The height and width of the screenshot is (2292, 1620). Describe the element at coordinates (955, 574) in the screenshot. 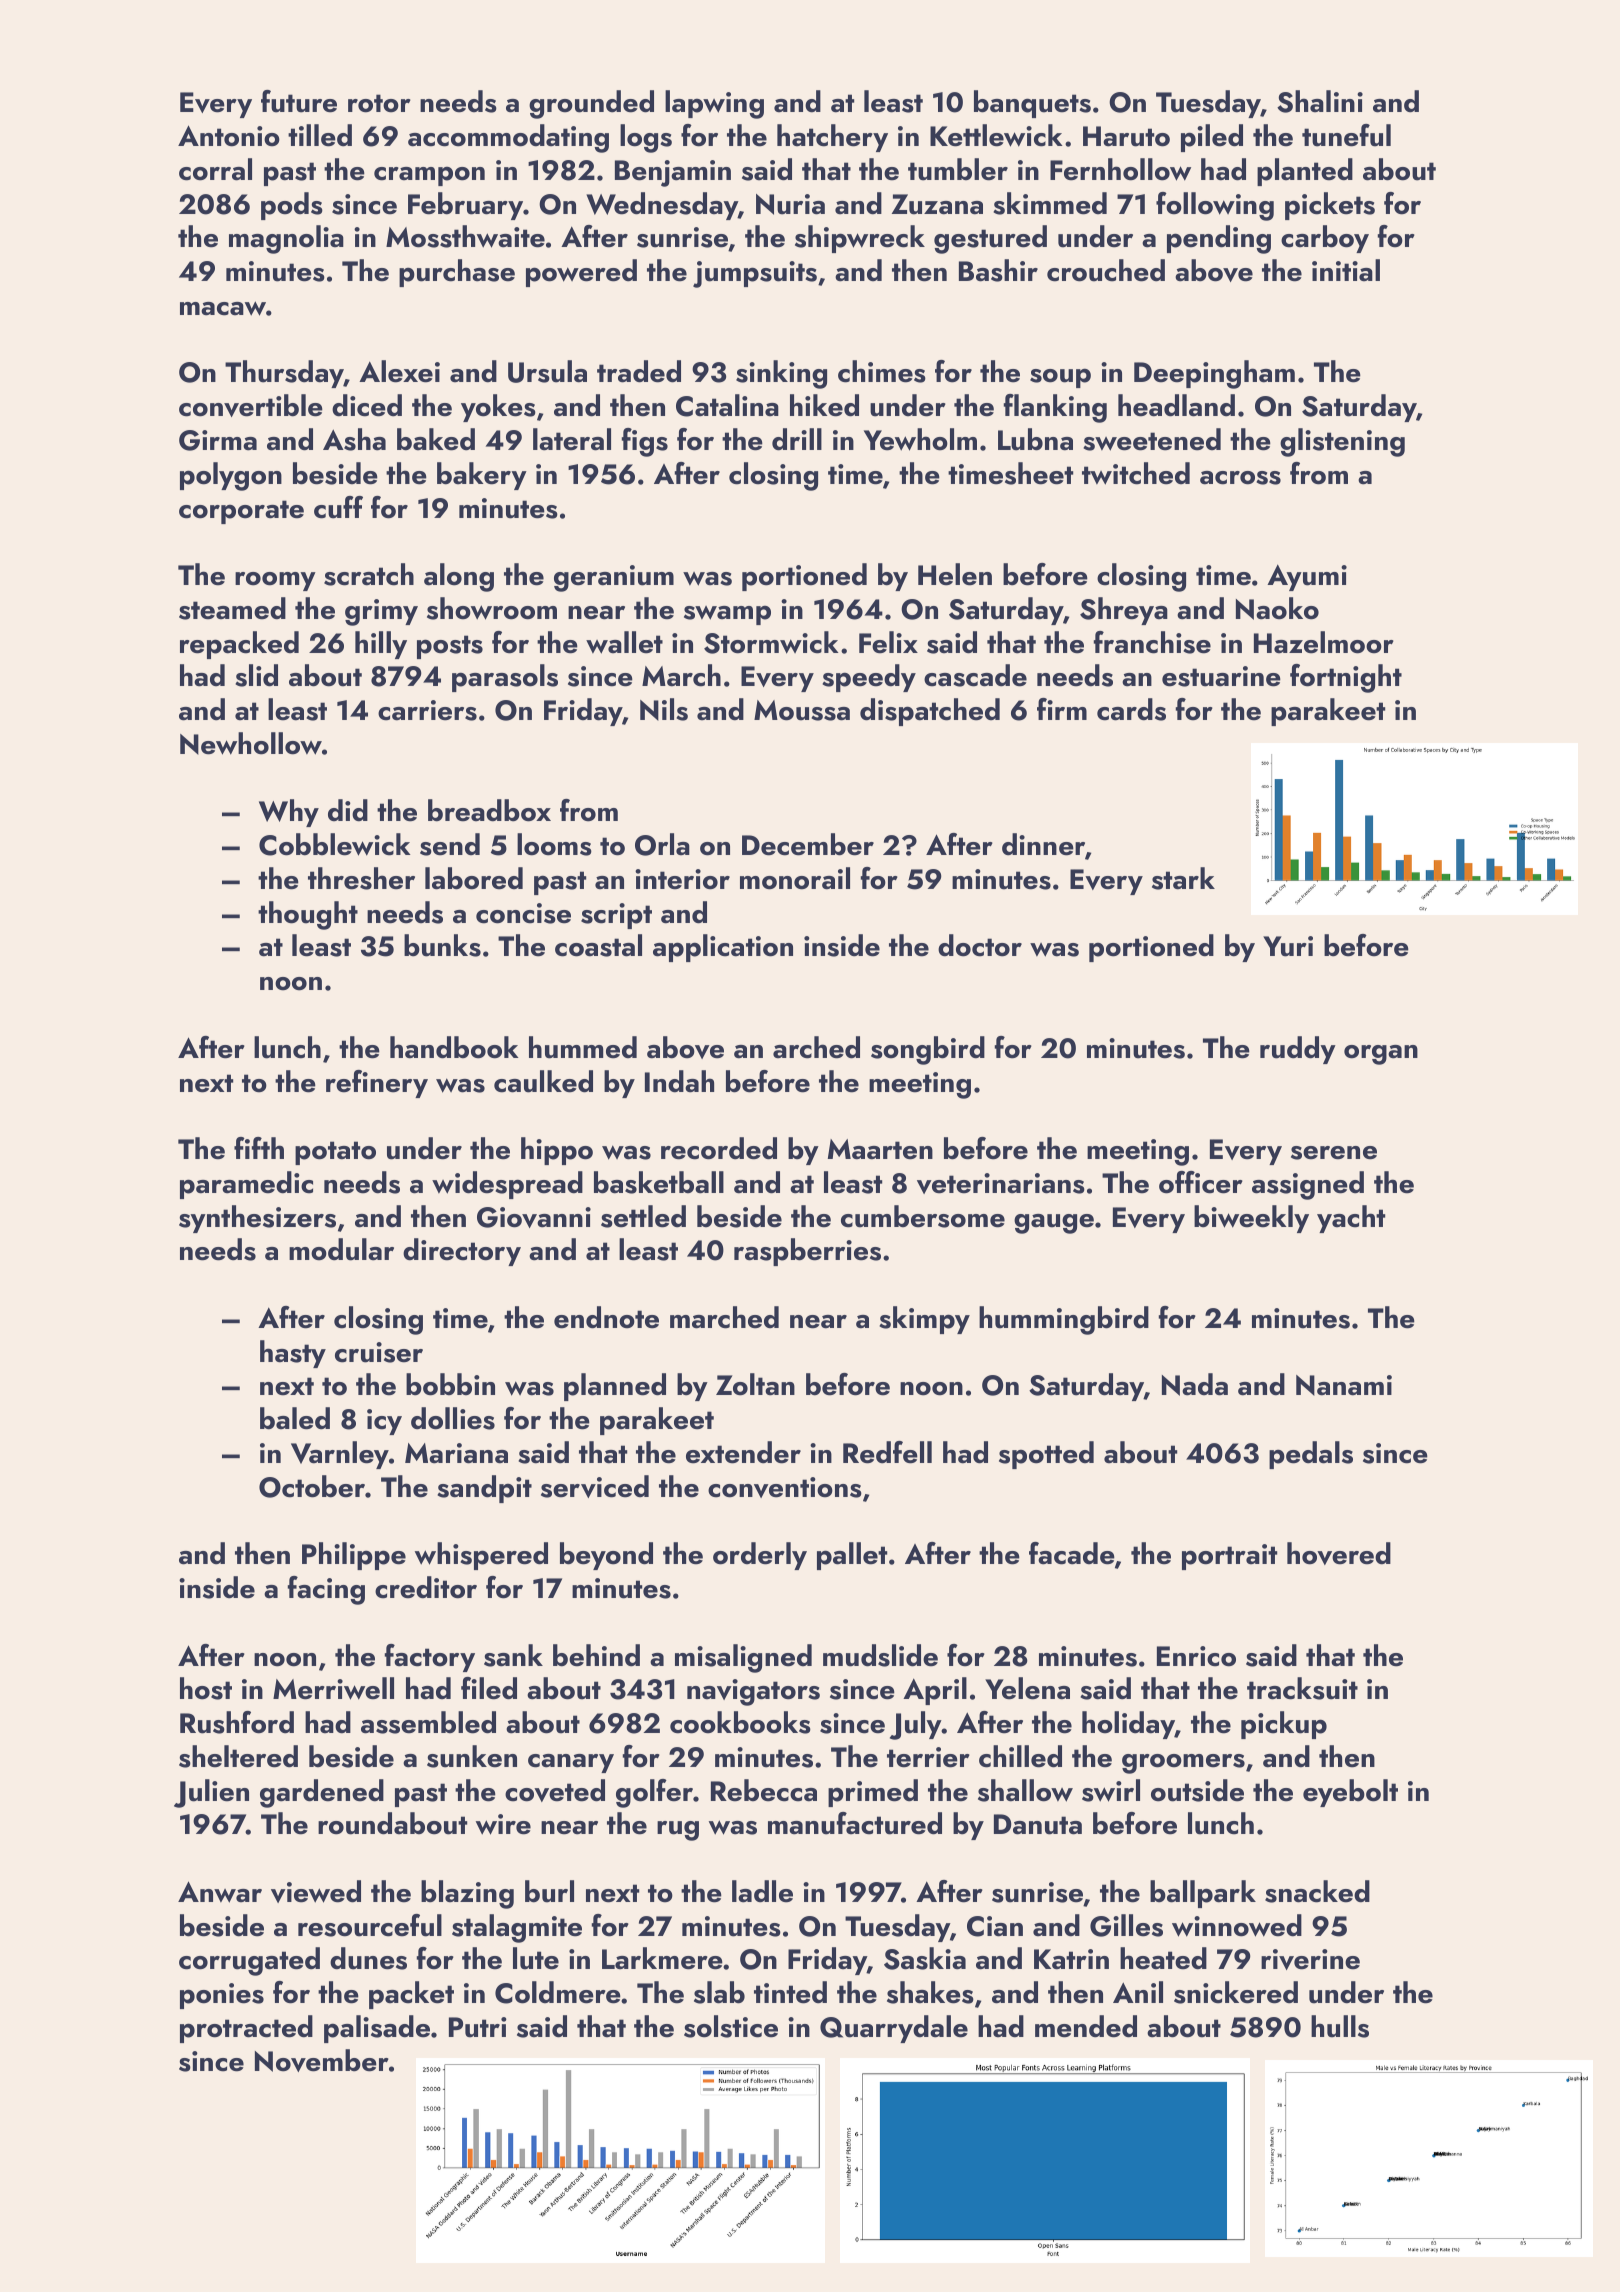

I see `Helen` at that location.
